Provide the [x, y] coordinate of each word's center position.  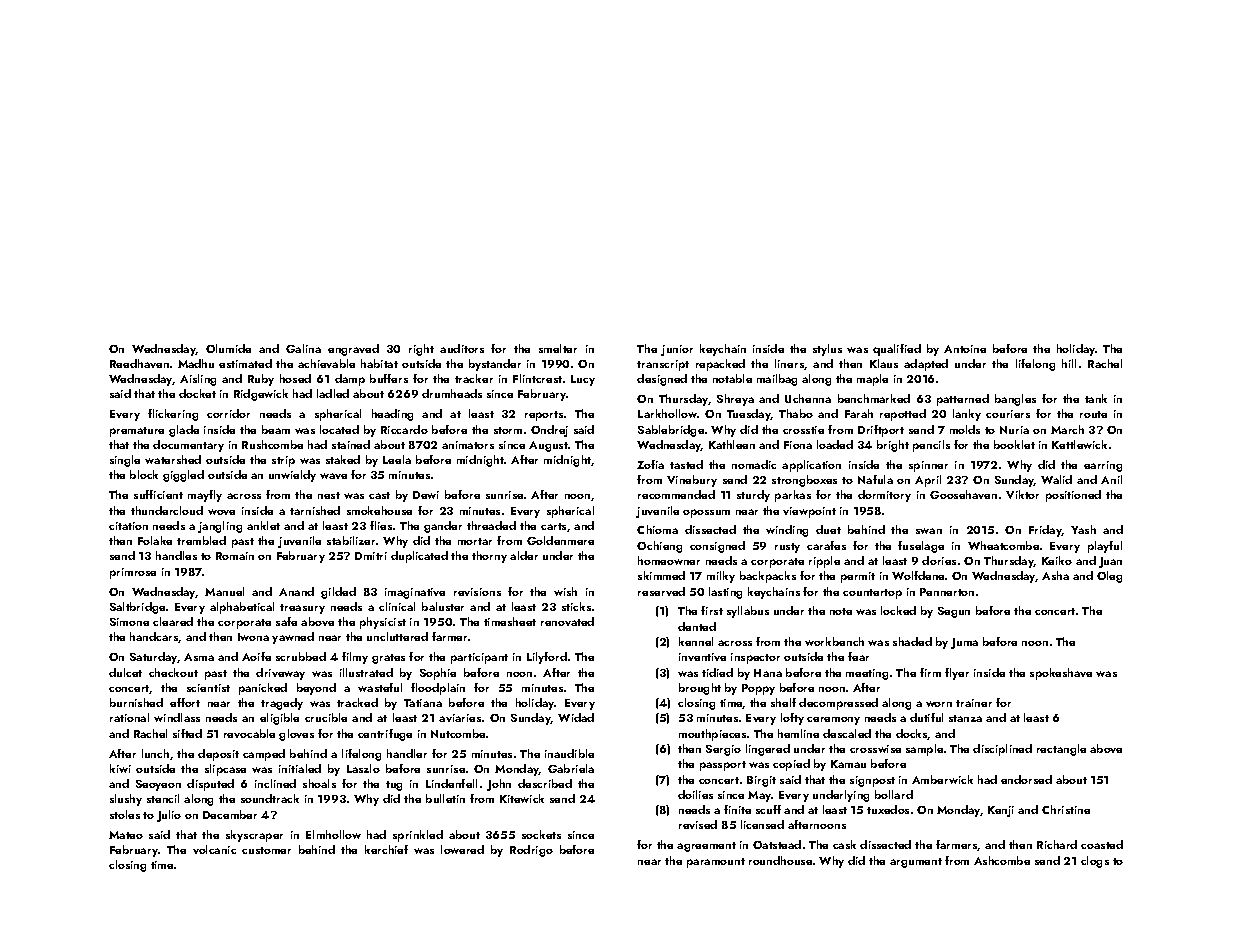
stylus [827, 350]
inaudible [569, 753]
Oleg [1109, 577]
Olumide [228, 348]
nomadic [754, 464]
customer [266, 850]
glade [184, 431]
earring [1103, 466]
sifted [187, 733]
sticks [576, 606]
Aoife [256, 656]
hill [1069, 363]
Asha [1055, 575]
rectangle [1061, 750]
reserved [661, 591]
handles [176, 555]
